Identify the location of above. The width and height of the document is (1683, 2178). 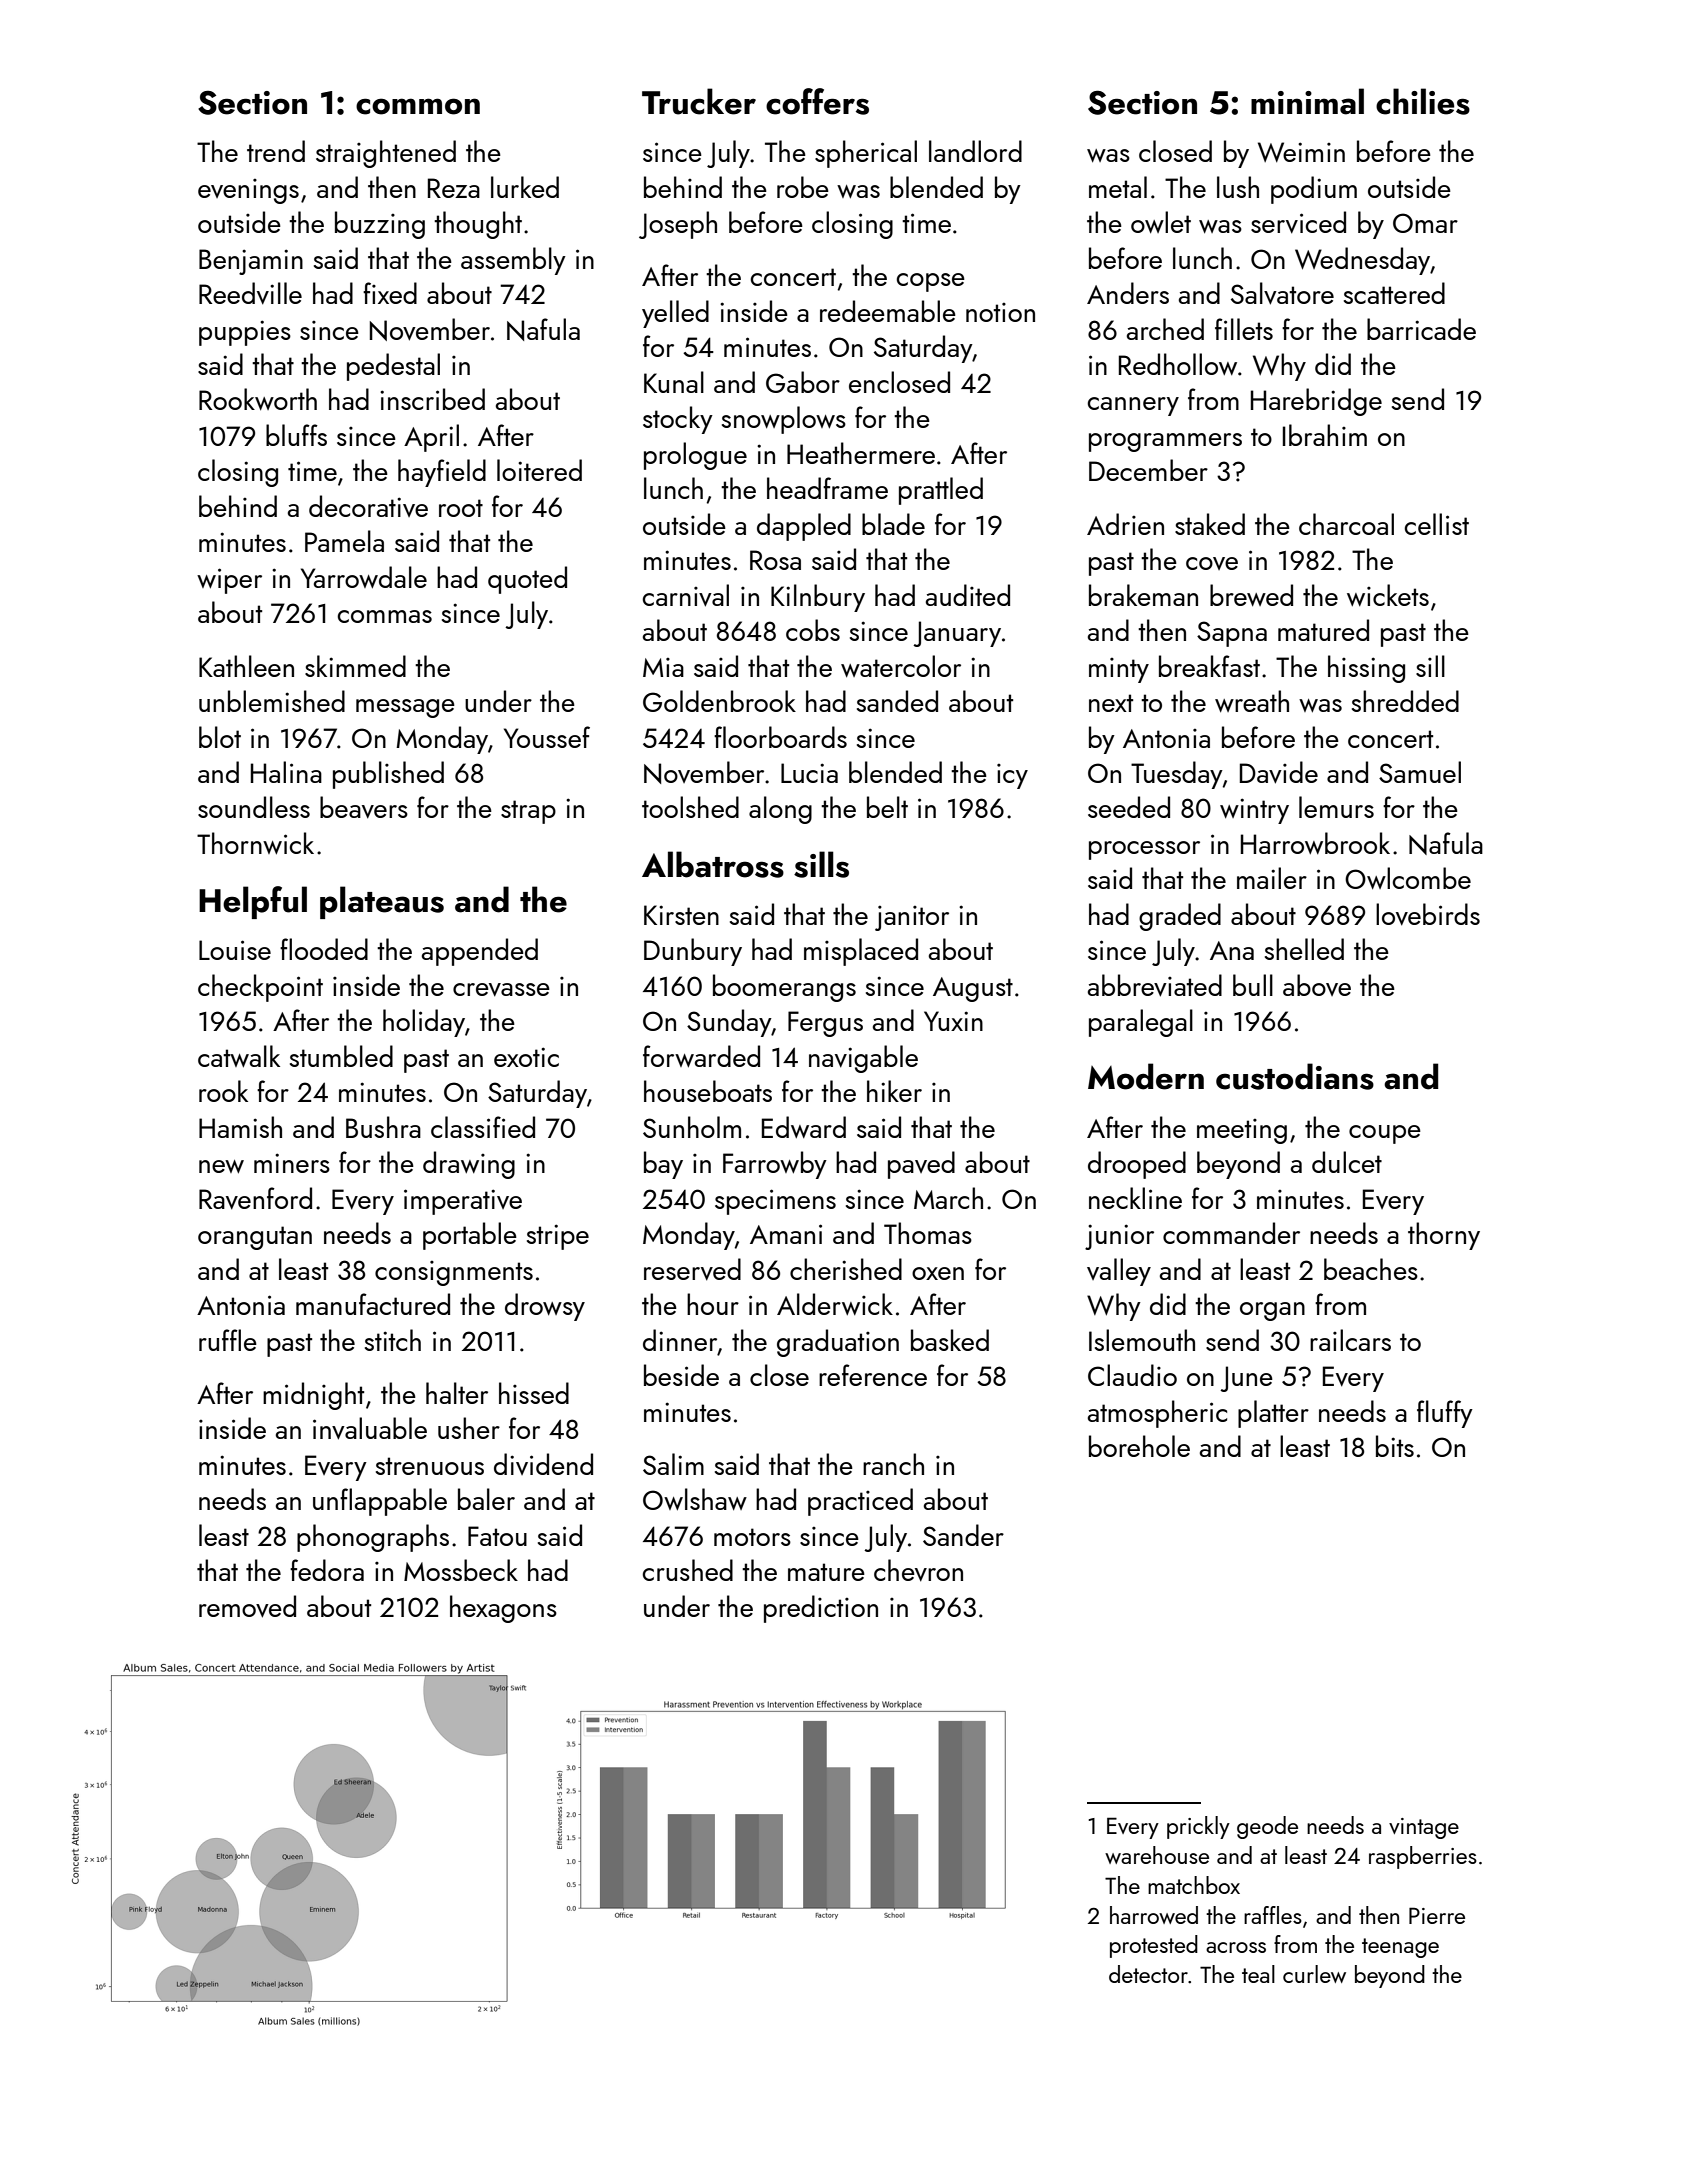
(1317, 985).
